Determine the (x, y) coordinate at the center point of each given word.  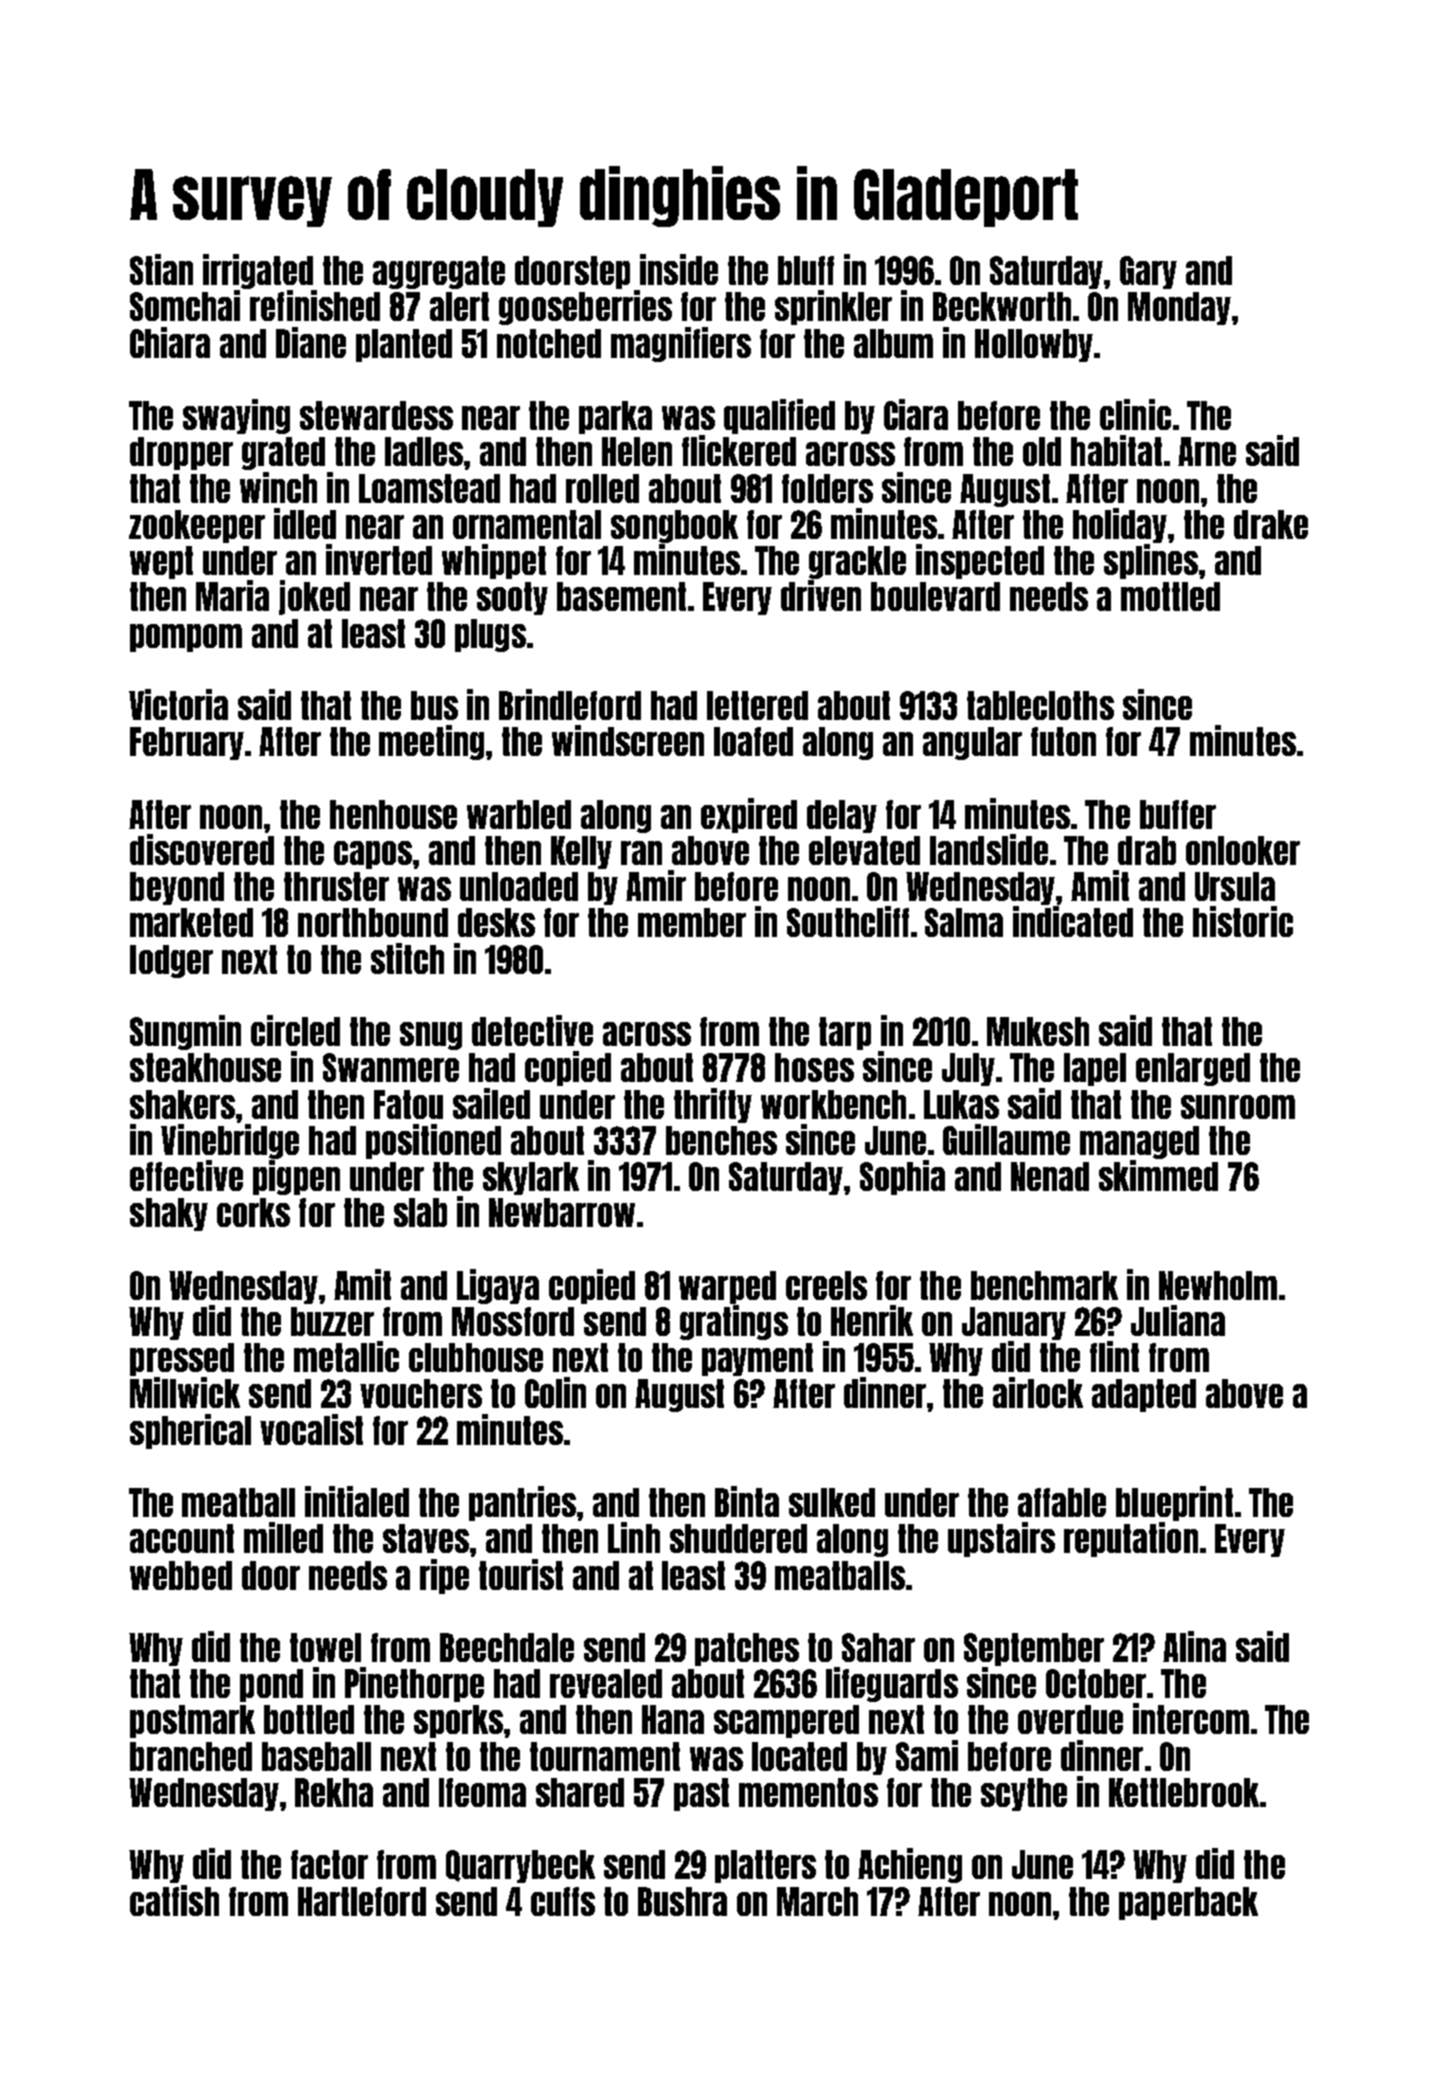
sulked (832, 1502)
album (893, 343)
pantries (522, 1503)
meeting (431, 742)
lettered (757, 705)
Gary (1148, 272)
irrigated (258, 271)
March (817, 1901)
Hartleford (362, 1901)
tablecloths (1040, 705)
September (1034, 1649)
